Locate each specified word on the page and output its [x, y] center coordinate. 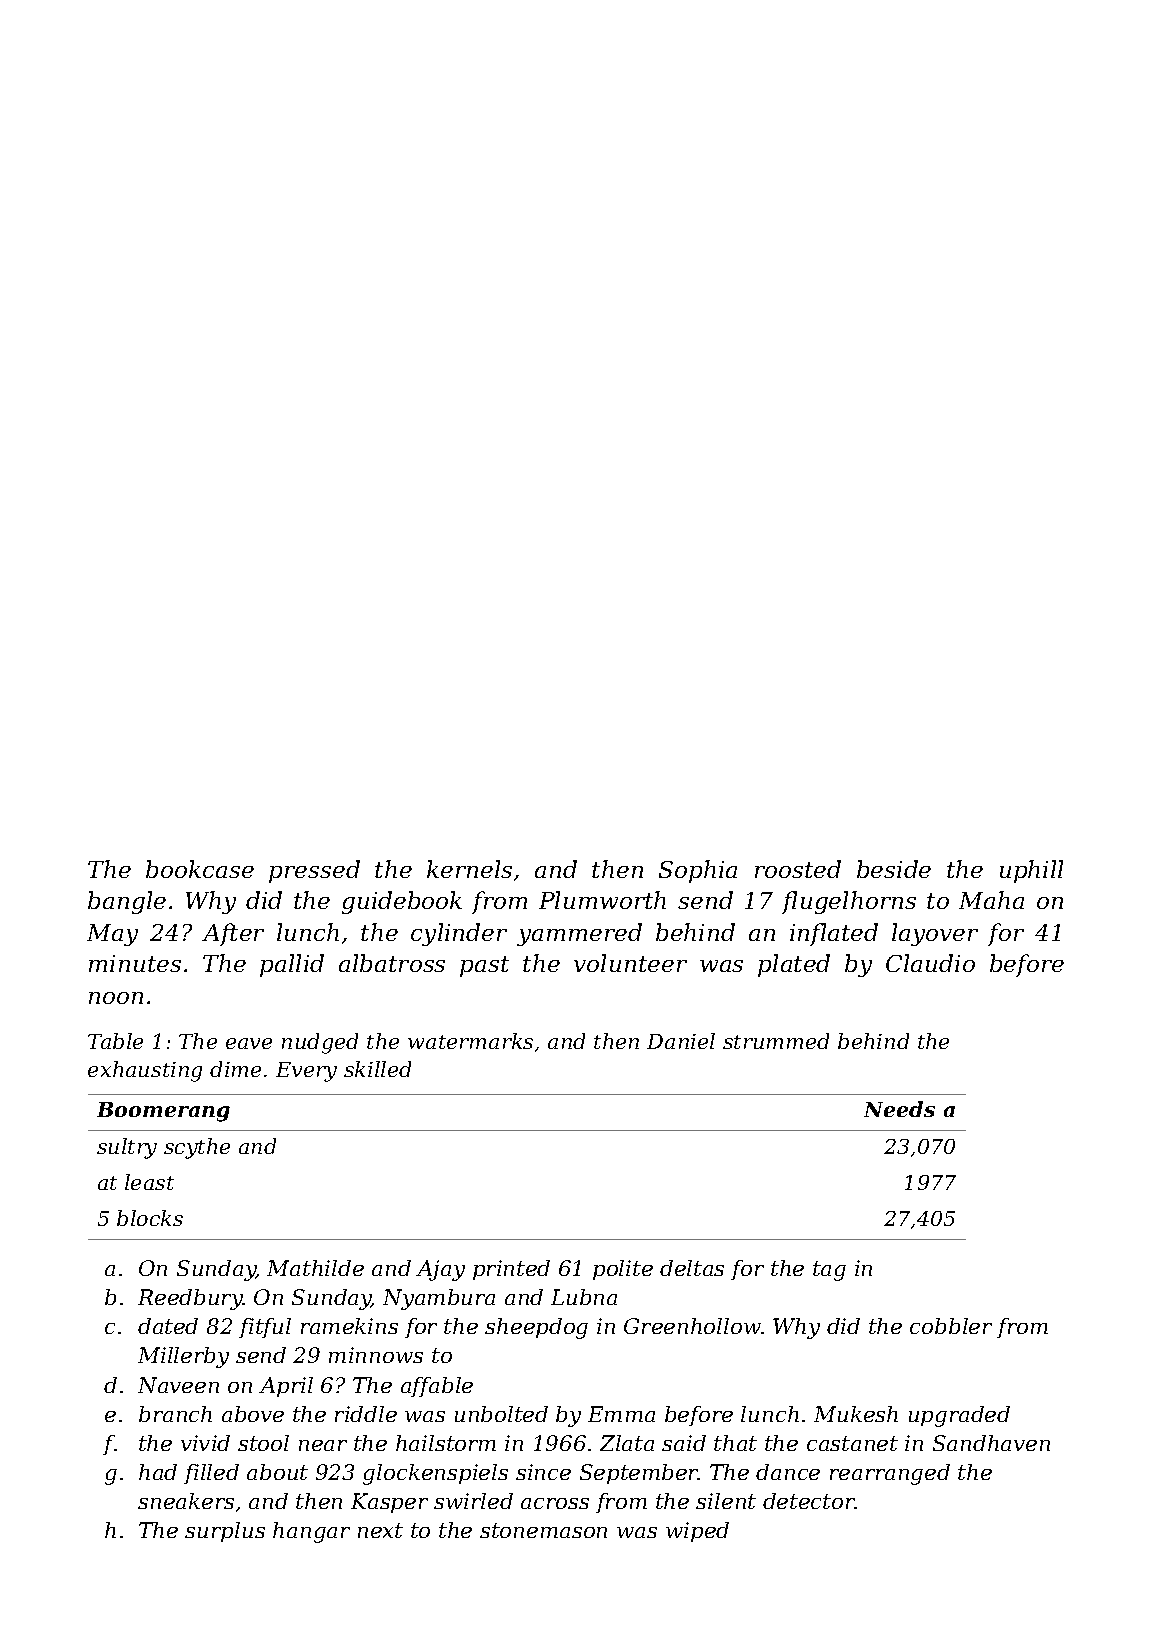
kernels [469, 869]
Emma [621, 1414]
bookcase [200, 869]
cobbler [951, 1326]
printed [511, 1270]
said [684, 1443]
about [277, 1472]
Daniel [681, 1041]
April [286, 1387]
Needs [899, 1109]
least [149, 1182]
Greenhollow [692, 1326]
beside [894, 869]
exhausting [145, 1071]
